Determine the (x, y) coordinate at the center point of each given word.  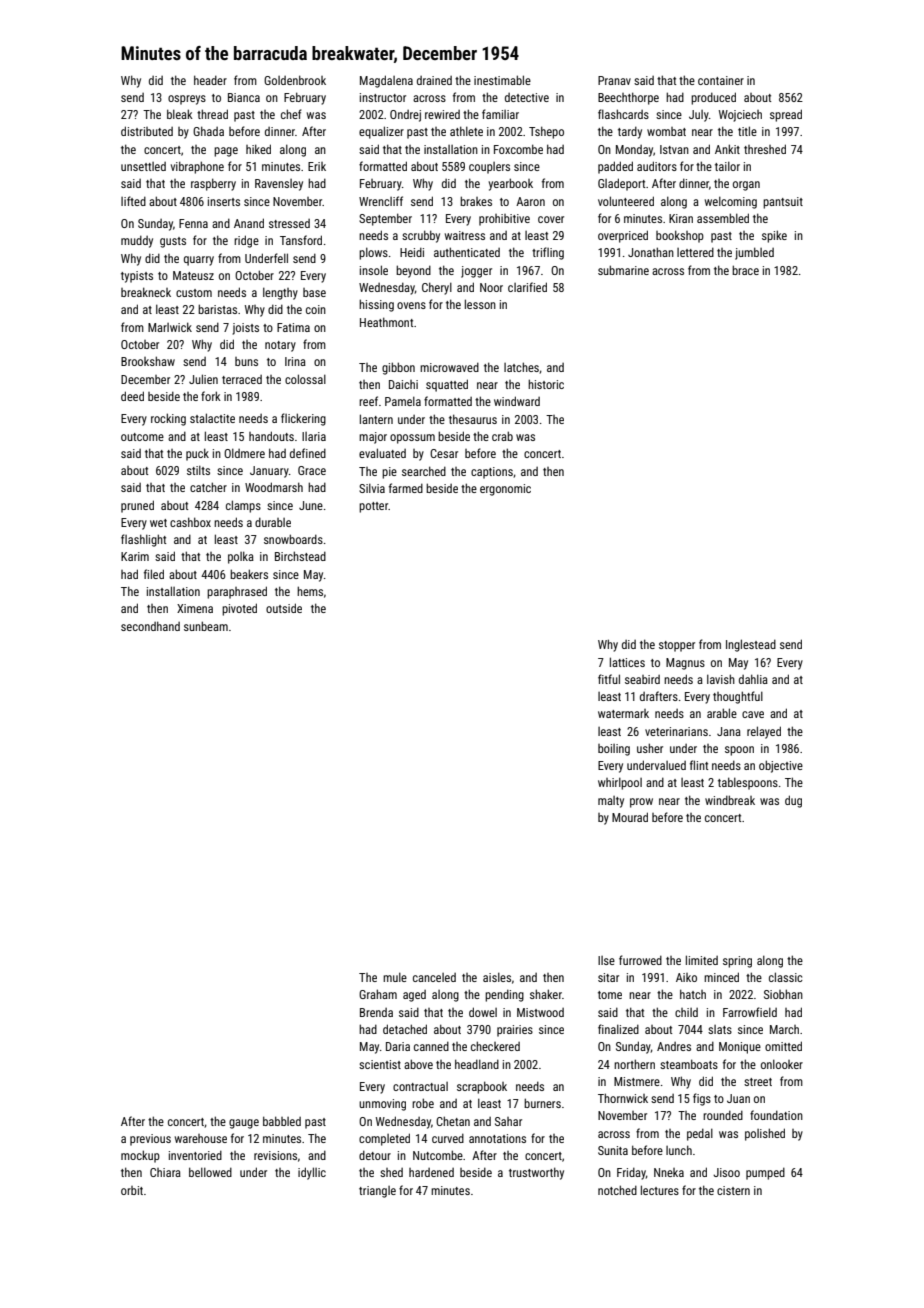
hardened (431, 1172)
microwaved (449, 367)
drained (434, 80)
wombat (666, 131)
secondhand (150, 626)
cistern (733, 1190)
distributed (147, 131)
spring (737, 962)
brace (745, 270)
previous (150, 1140)
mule (395, 977)
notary (280, 346)
